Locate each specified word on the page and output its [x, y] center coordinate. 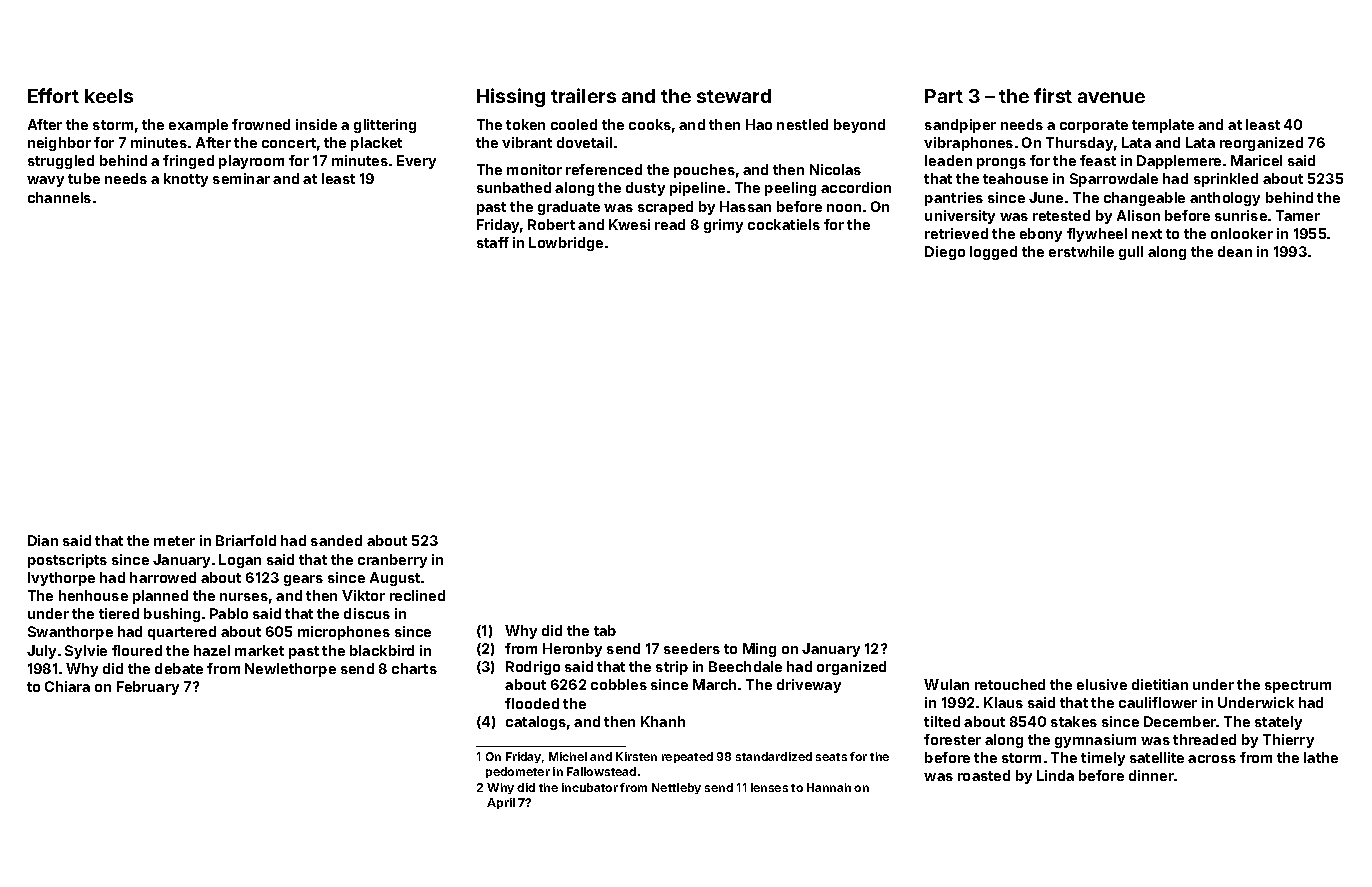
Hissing [511, 97]
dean [1235, 251]
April [501, 803]
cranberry [392, 561]
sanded [336, 540]
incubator [590, 787]
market [259, 650]
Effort [53, 95]
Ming [759, 650]
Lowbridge [566, 244]
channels [59, 197]
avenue [1111, 97]
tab [605, 630]
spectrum [1298, 686]
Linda [1055, 775]
